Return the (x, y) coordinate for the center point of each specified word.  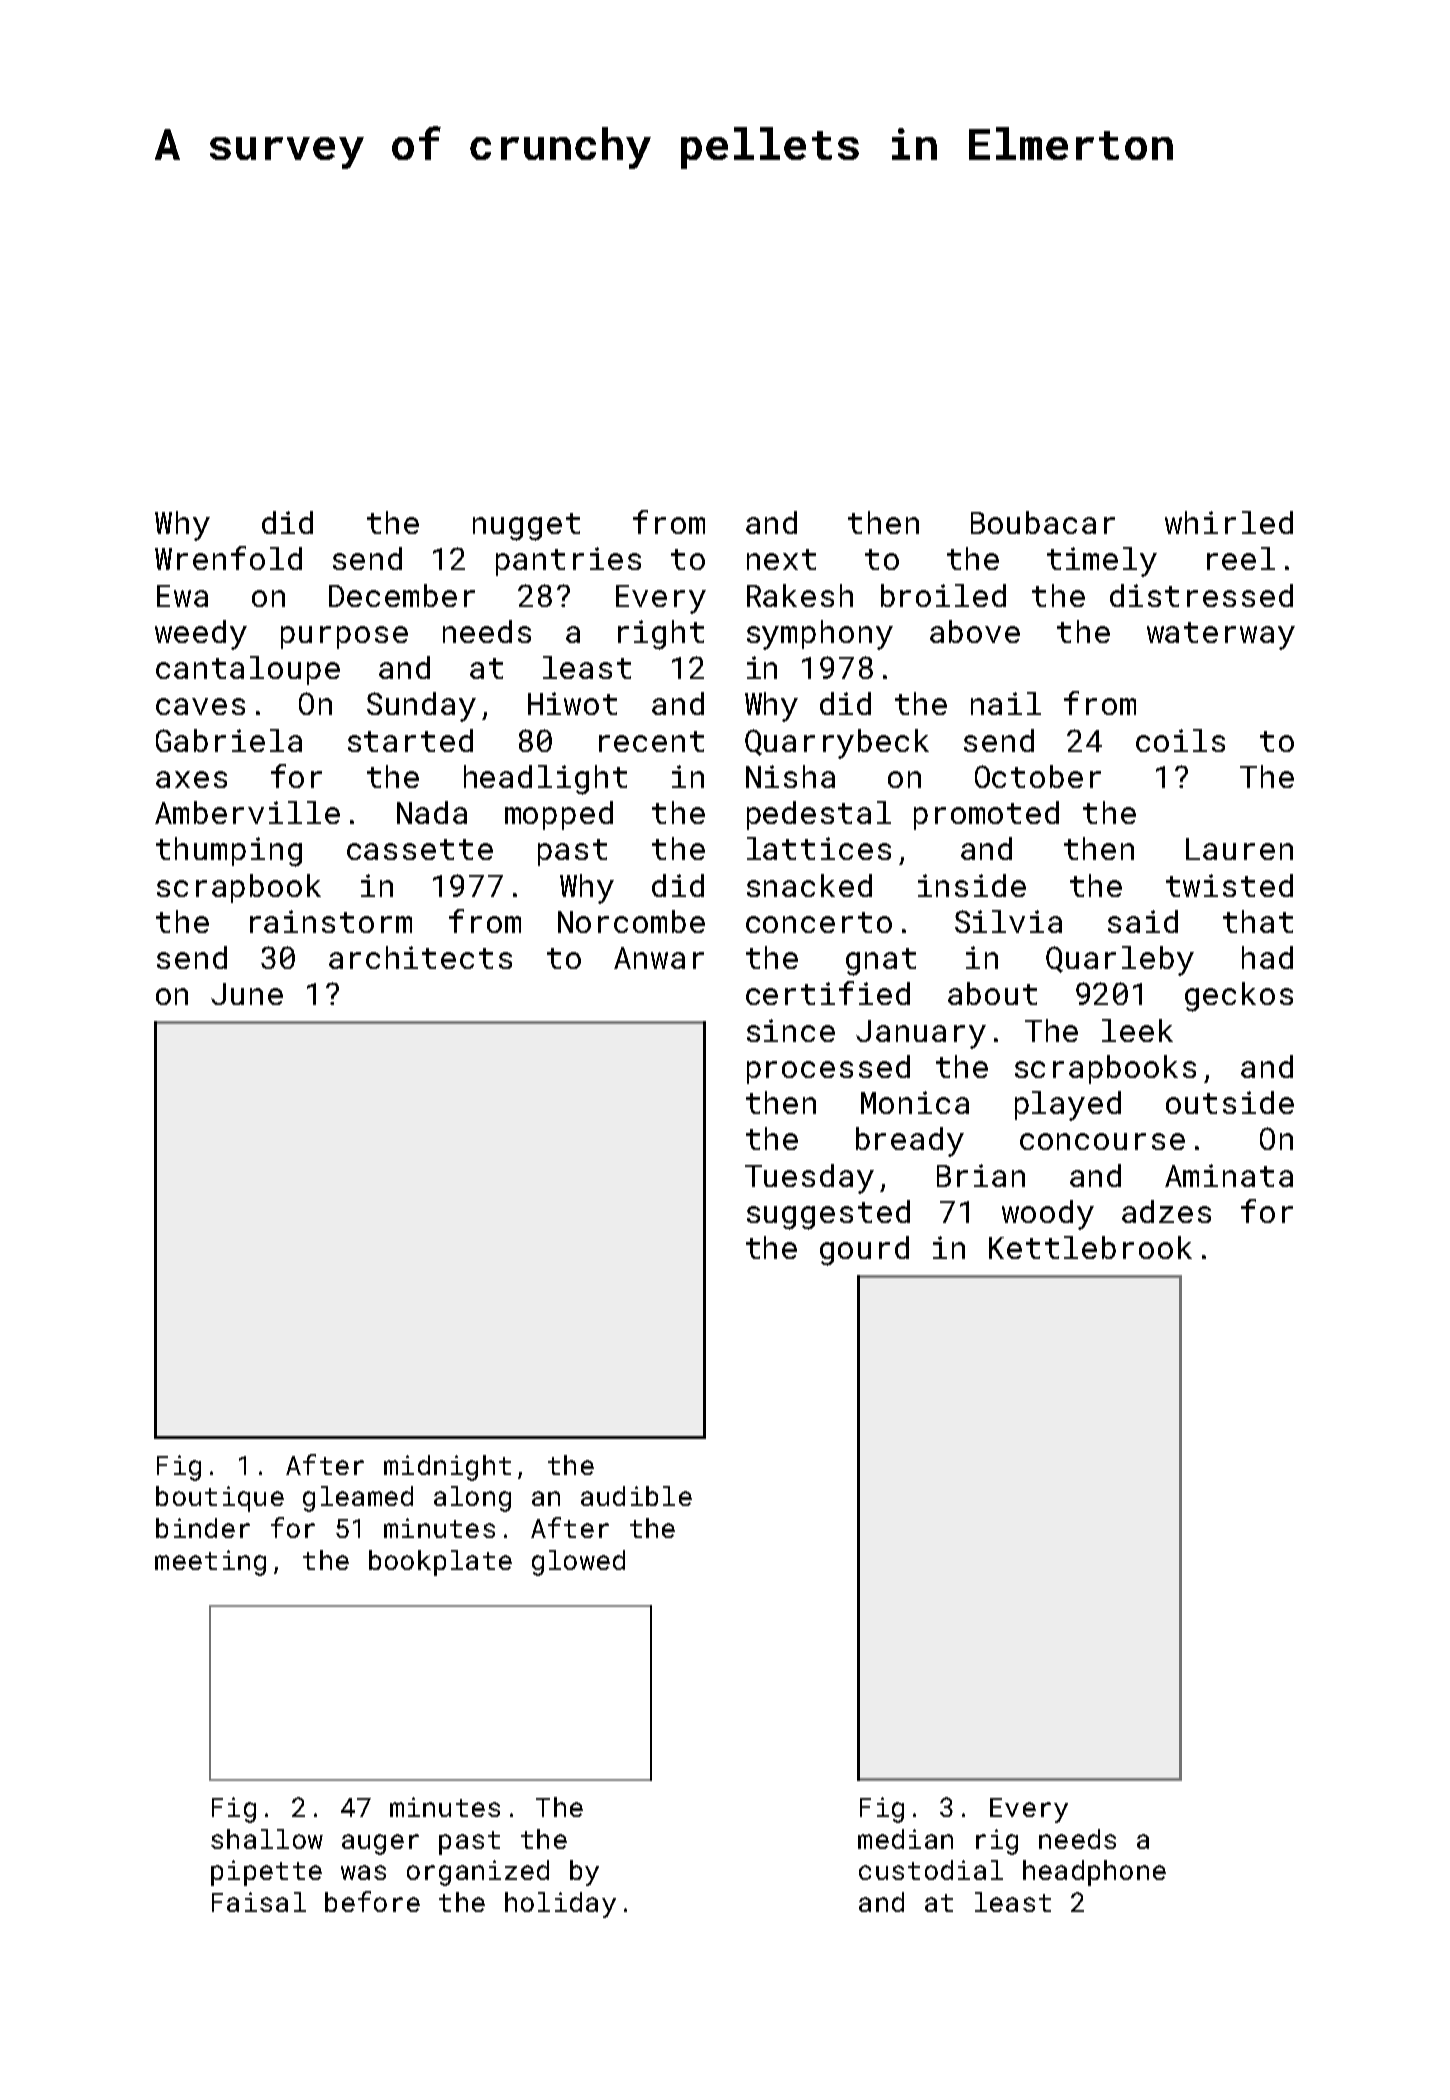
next (781, 559)
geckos (1239, 997)
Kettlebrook (1090, 1247)
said (1143, 921)
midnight (447, 1468)
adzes (1166, 1211)
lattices (819, 848)
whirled (1229, 522)
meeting (210, 1563)
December (402, 595)
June (247, 994)
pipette (266, 1873)
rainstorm (331, 921)
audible (636, 1496)
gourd (864, 1251)
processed (828, 1069)
